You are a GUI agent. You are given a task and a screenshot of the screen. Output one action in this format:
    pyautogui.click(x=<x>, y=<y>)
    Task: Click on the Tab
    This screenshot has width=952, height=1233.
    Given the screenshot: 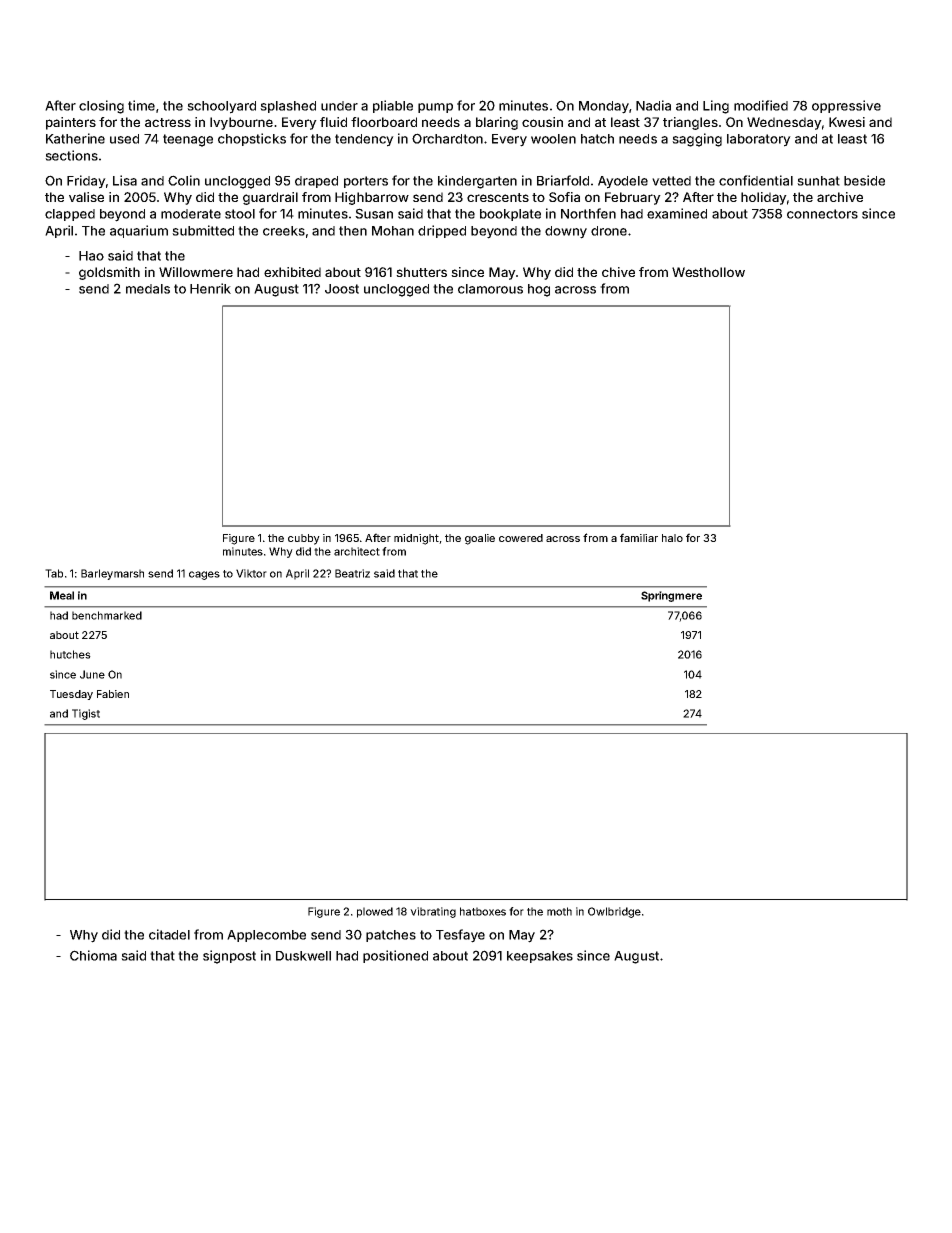 What is the action you would take?
    pyautogui.click(x=54, y=573)
